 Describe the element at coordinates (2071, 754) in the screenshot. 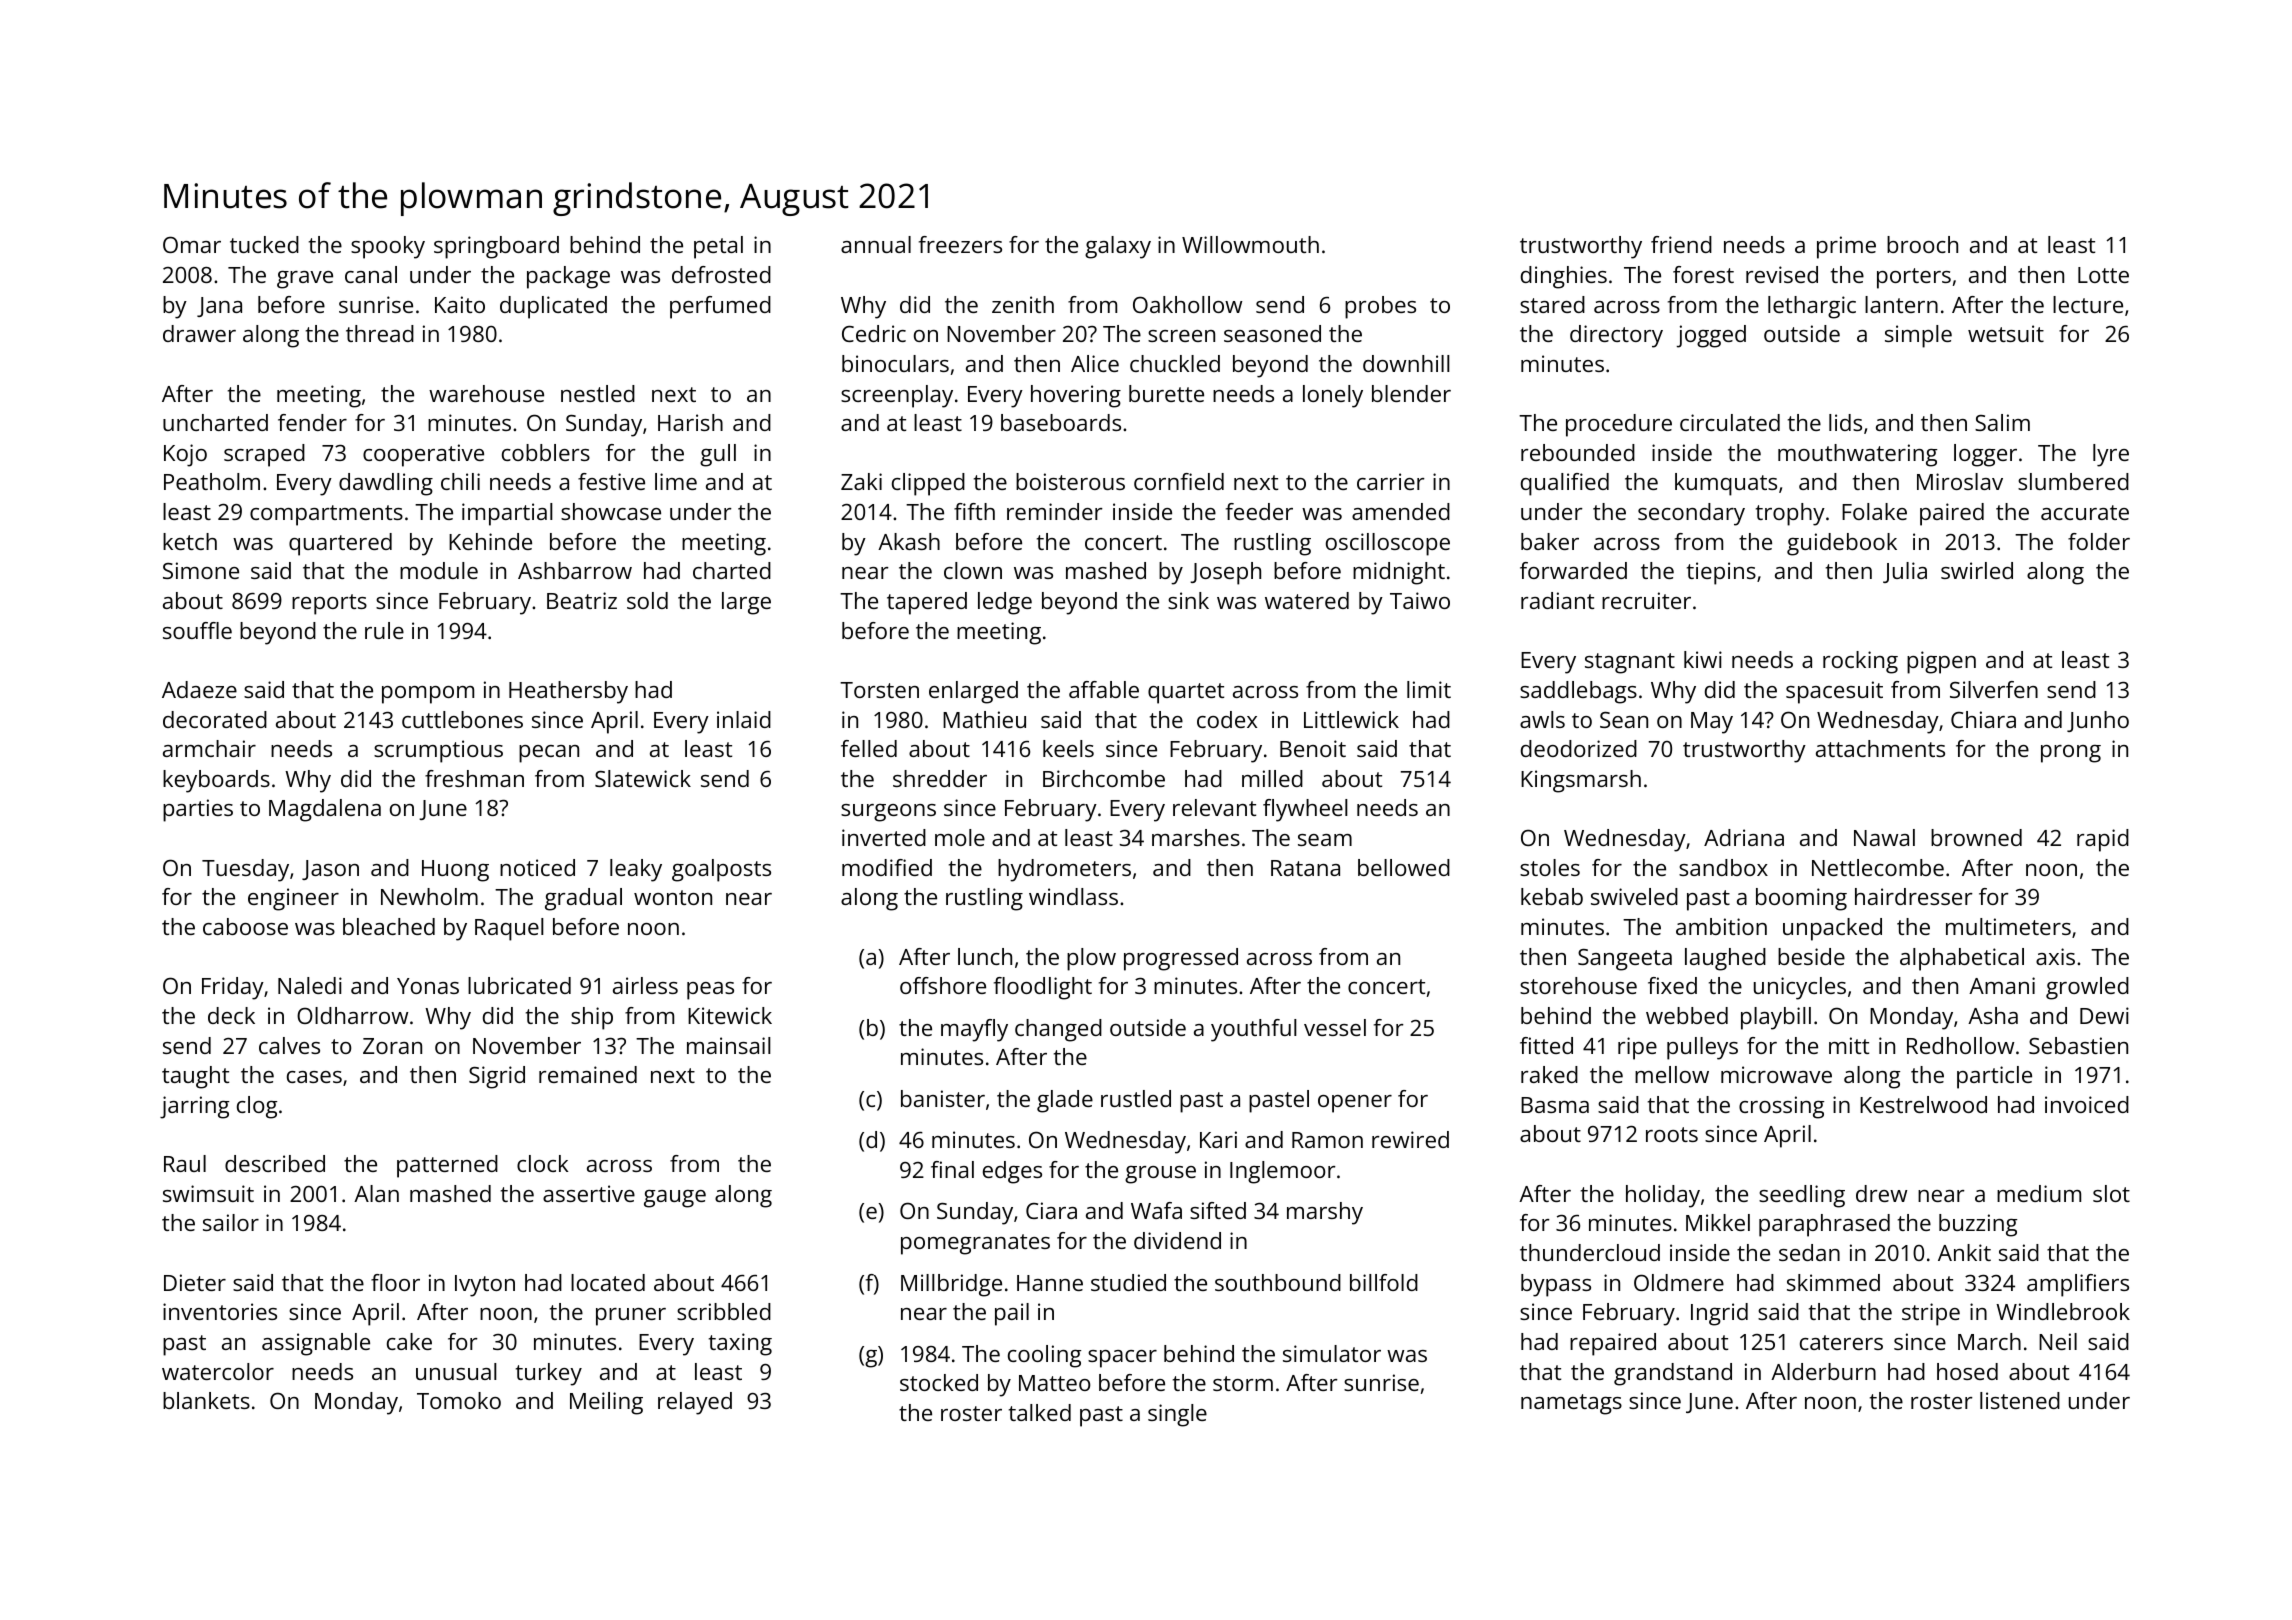

I see `prong` at that location.
